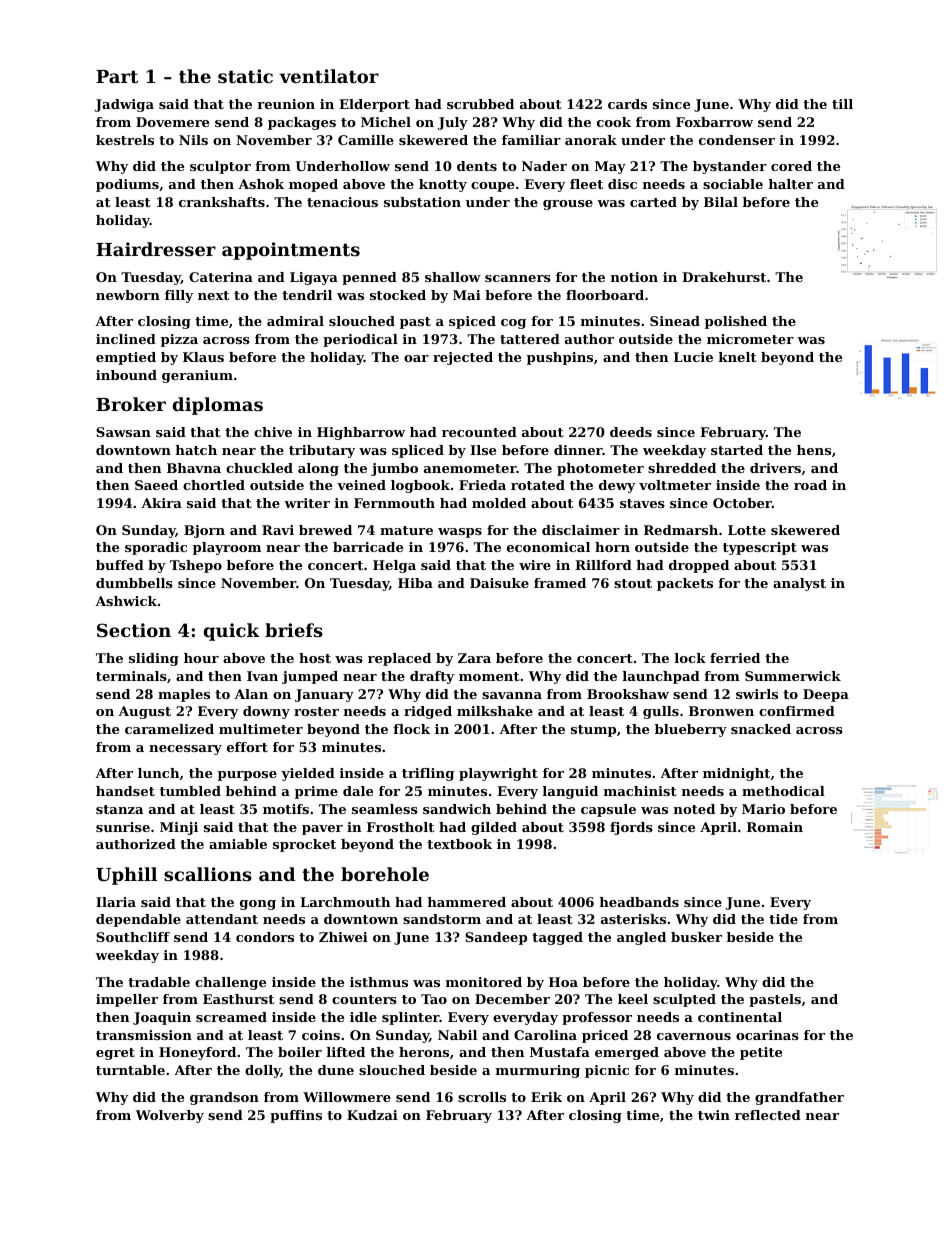 The image size is (952, 1233). Describe the element at coordinates (302, 123) in the screenshot. I see `packages` at that location.
